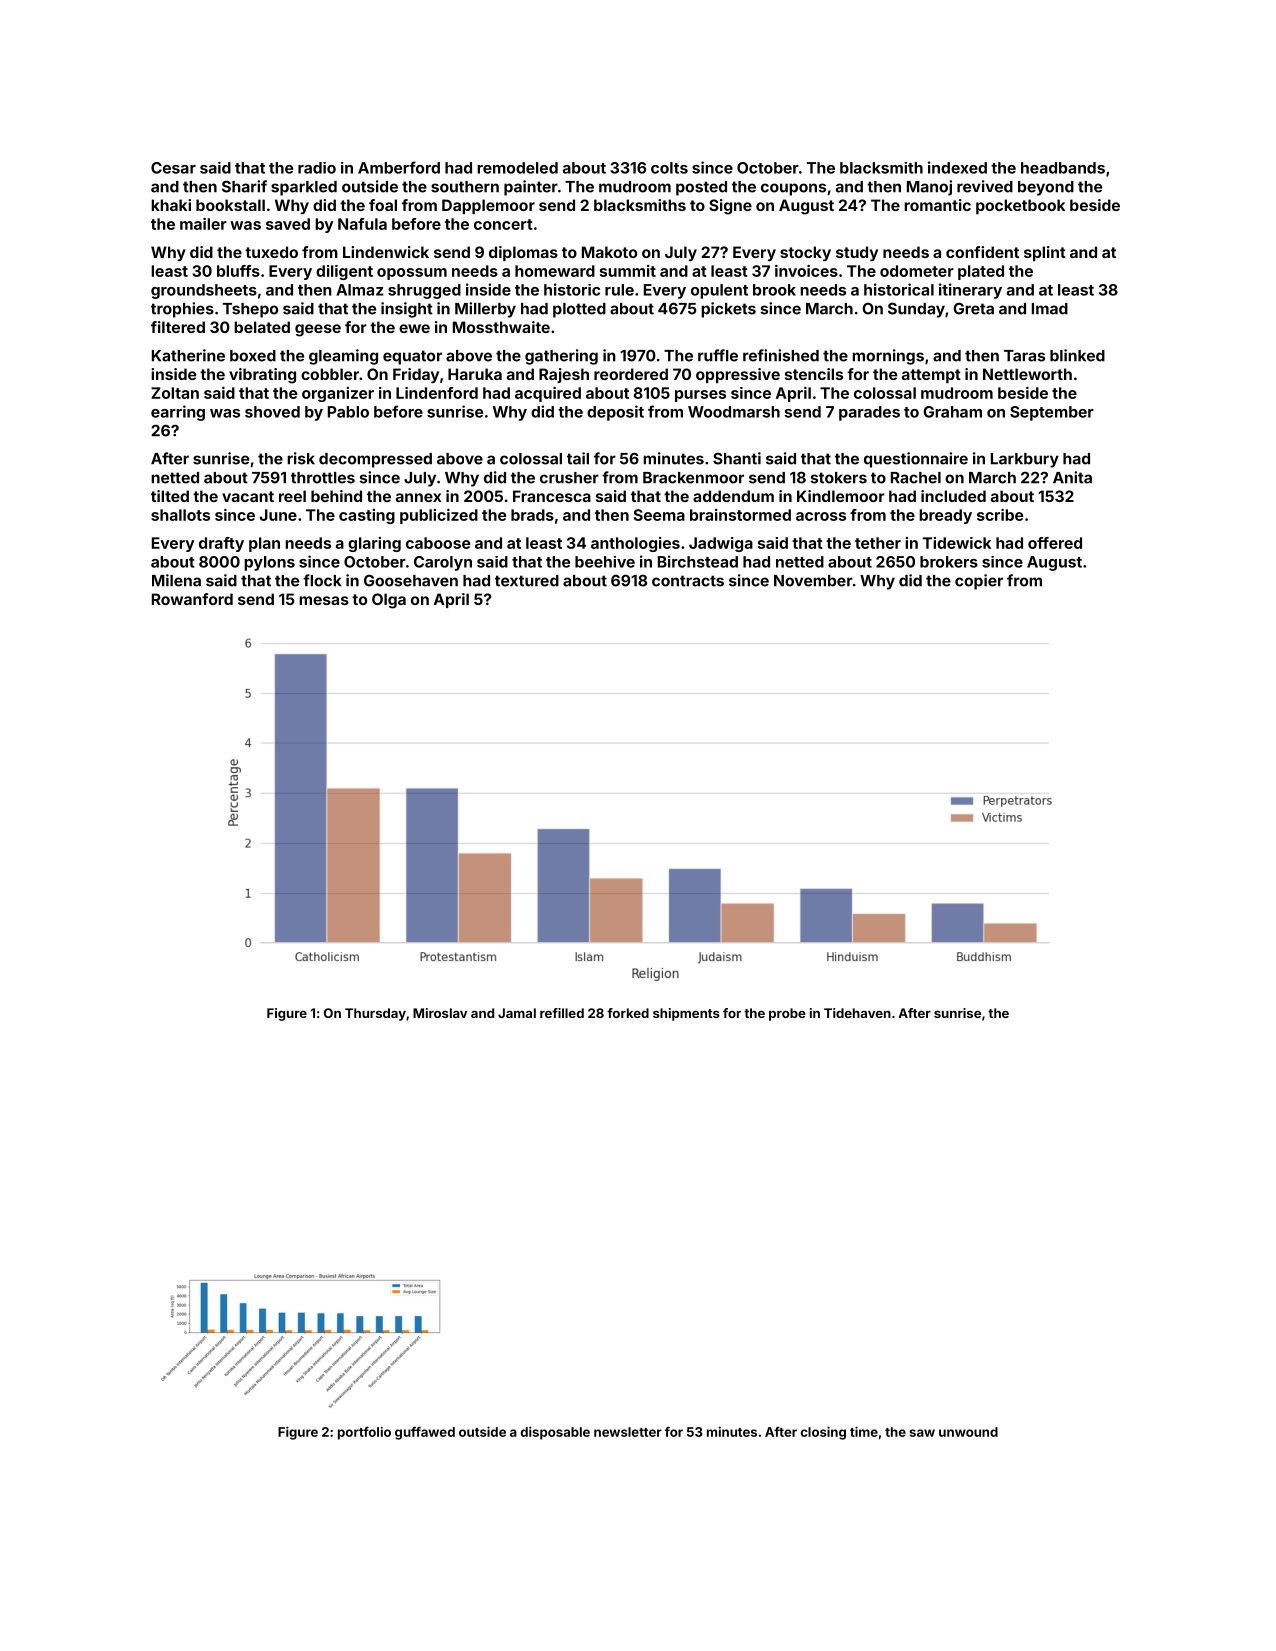 The width and height of the document is (1276, 1651). What do you see at coordinates (324, 600) in the document?
I see `mesas` at bounding box center [324, 600].
